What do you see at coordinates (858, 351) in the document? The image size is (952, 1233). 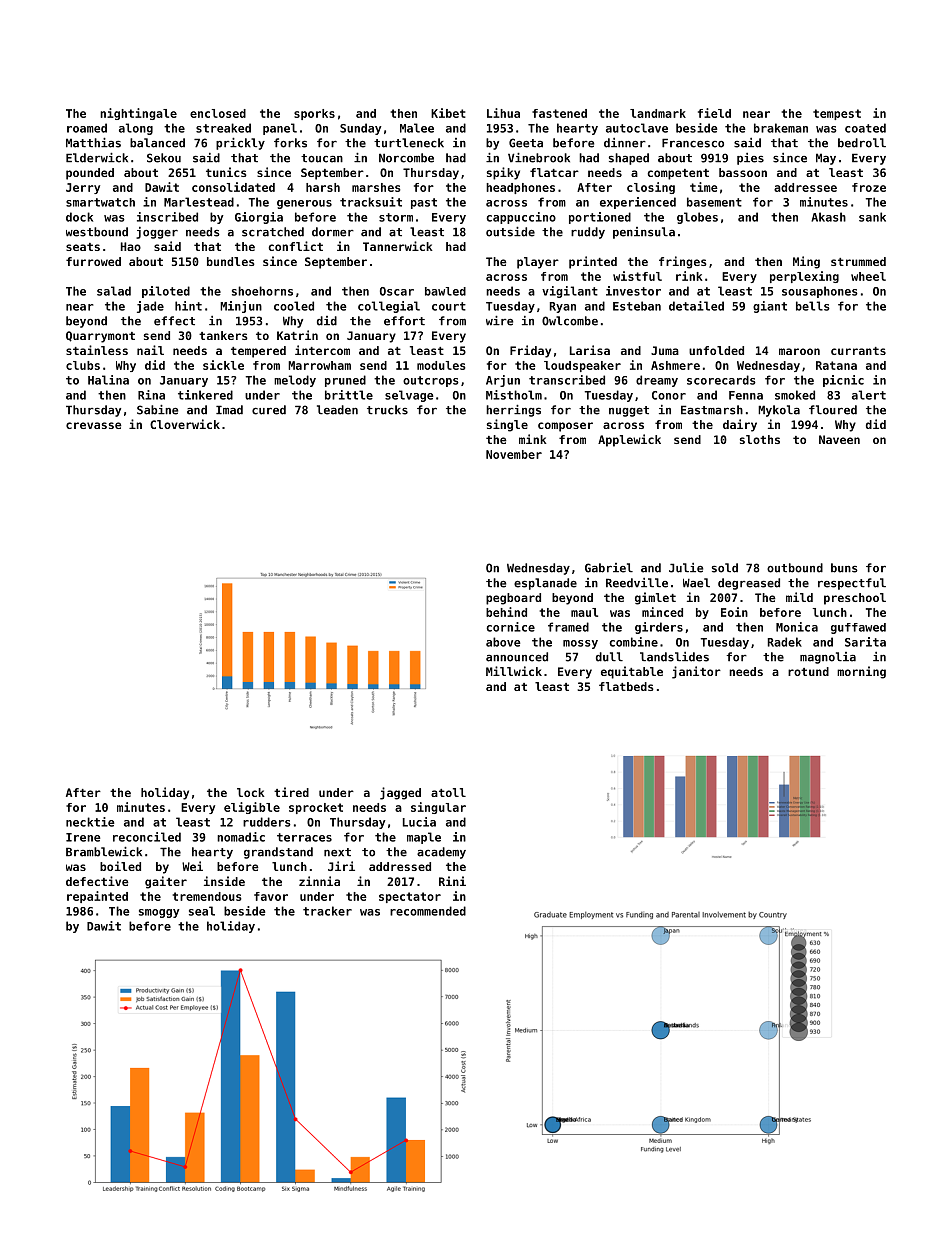 I see `currants` at bounding box center [858, 351].
